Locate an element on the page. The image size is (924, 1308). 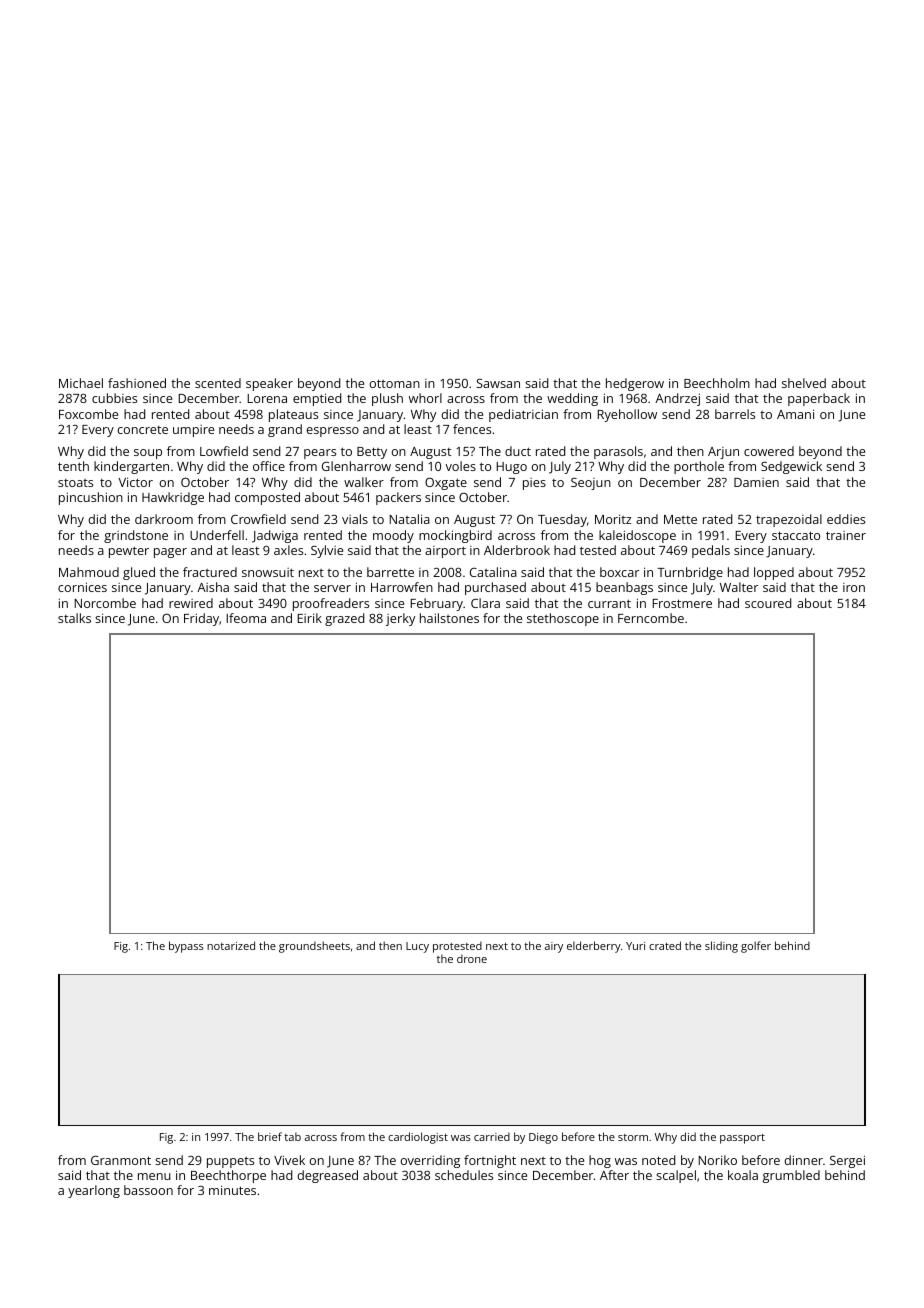
bypass is located at coordinates (186, 947).
